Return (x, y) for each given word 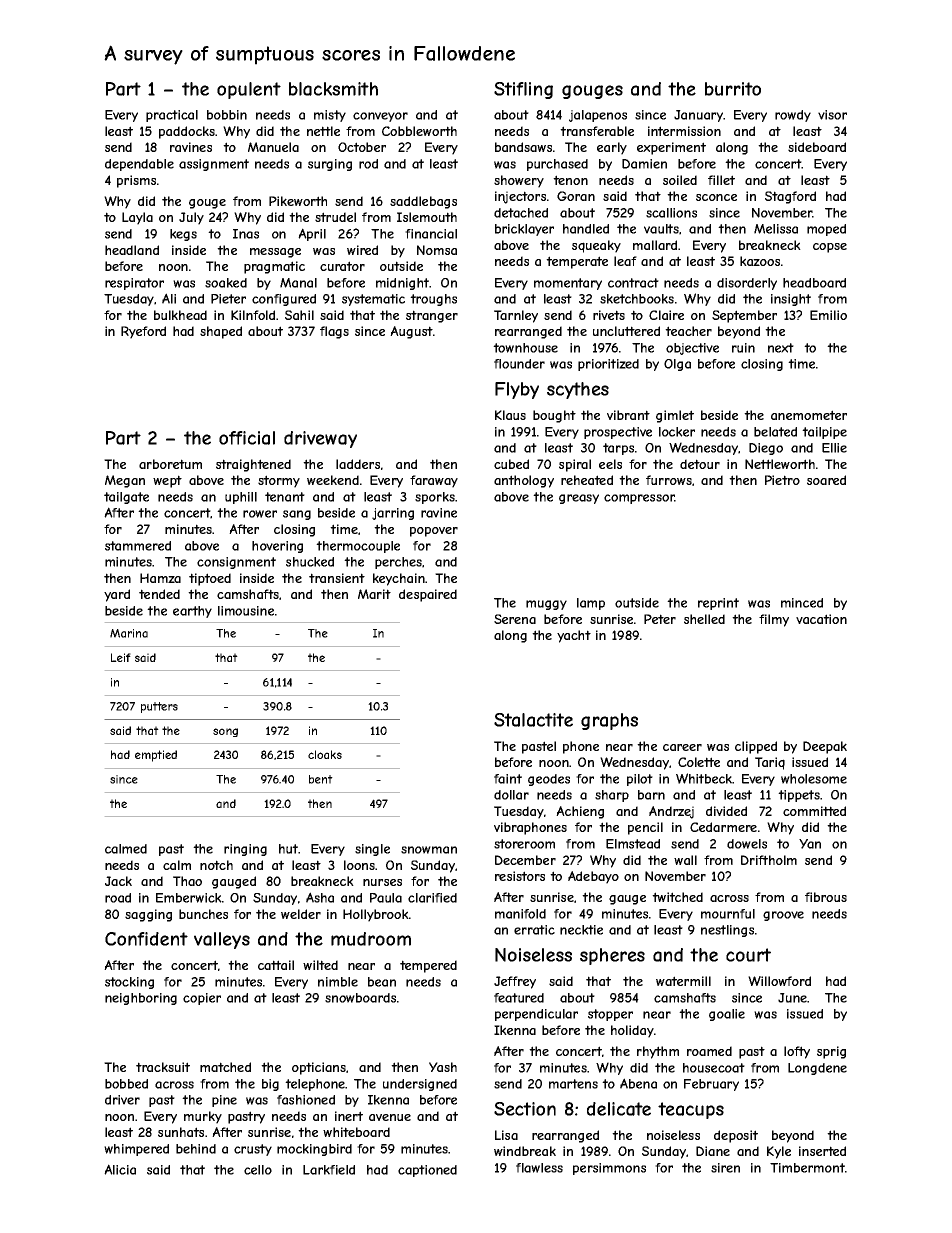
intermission (684, 131)
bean (382, 982)
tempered (428, 966)
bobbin (227, 115)
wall (685, 860)
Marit (374, 594)
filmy (774, 620)
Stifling (523, 90)
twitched (677, 897)
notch (216, 865)
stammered (138, 546)
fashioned (306, 1100)
